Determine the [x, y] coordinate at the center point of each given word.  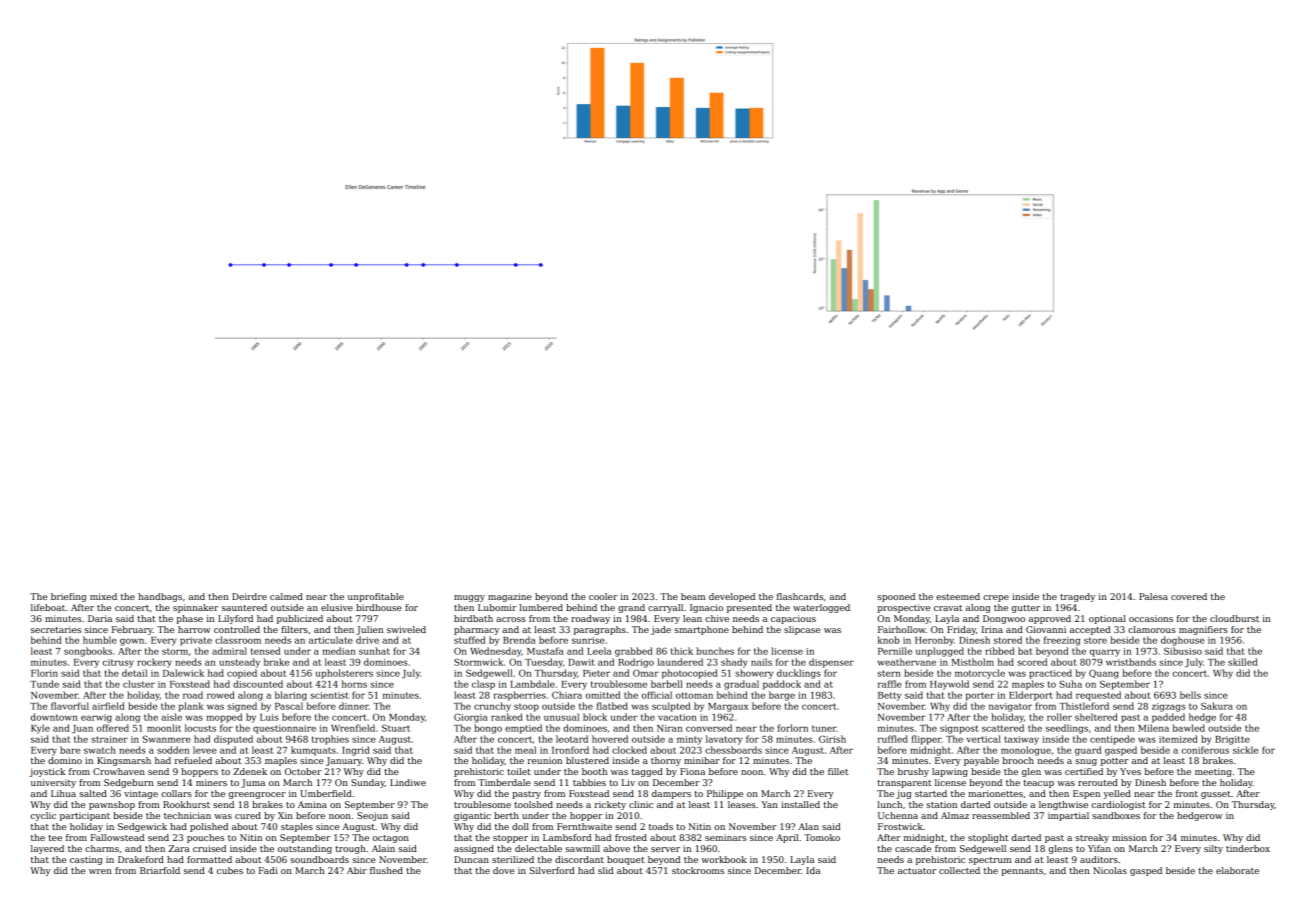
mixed [103, 596]
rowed [221, 695]
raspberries [519, 696]
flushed [386, 870]
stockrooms [698, 870]
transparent [904, 784]
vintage [141, 794]
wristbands [1131, 662]
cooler [603, 596]
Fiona [692, 771]
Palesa [1153, 596]
